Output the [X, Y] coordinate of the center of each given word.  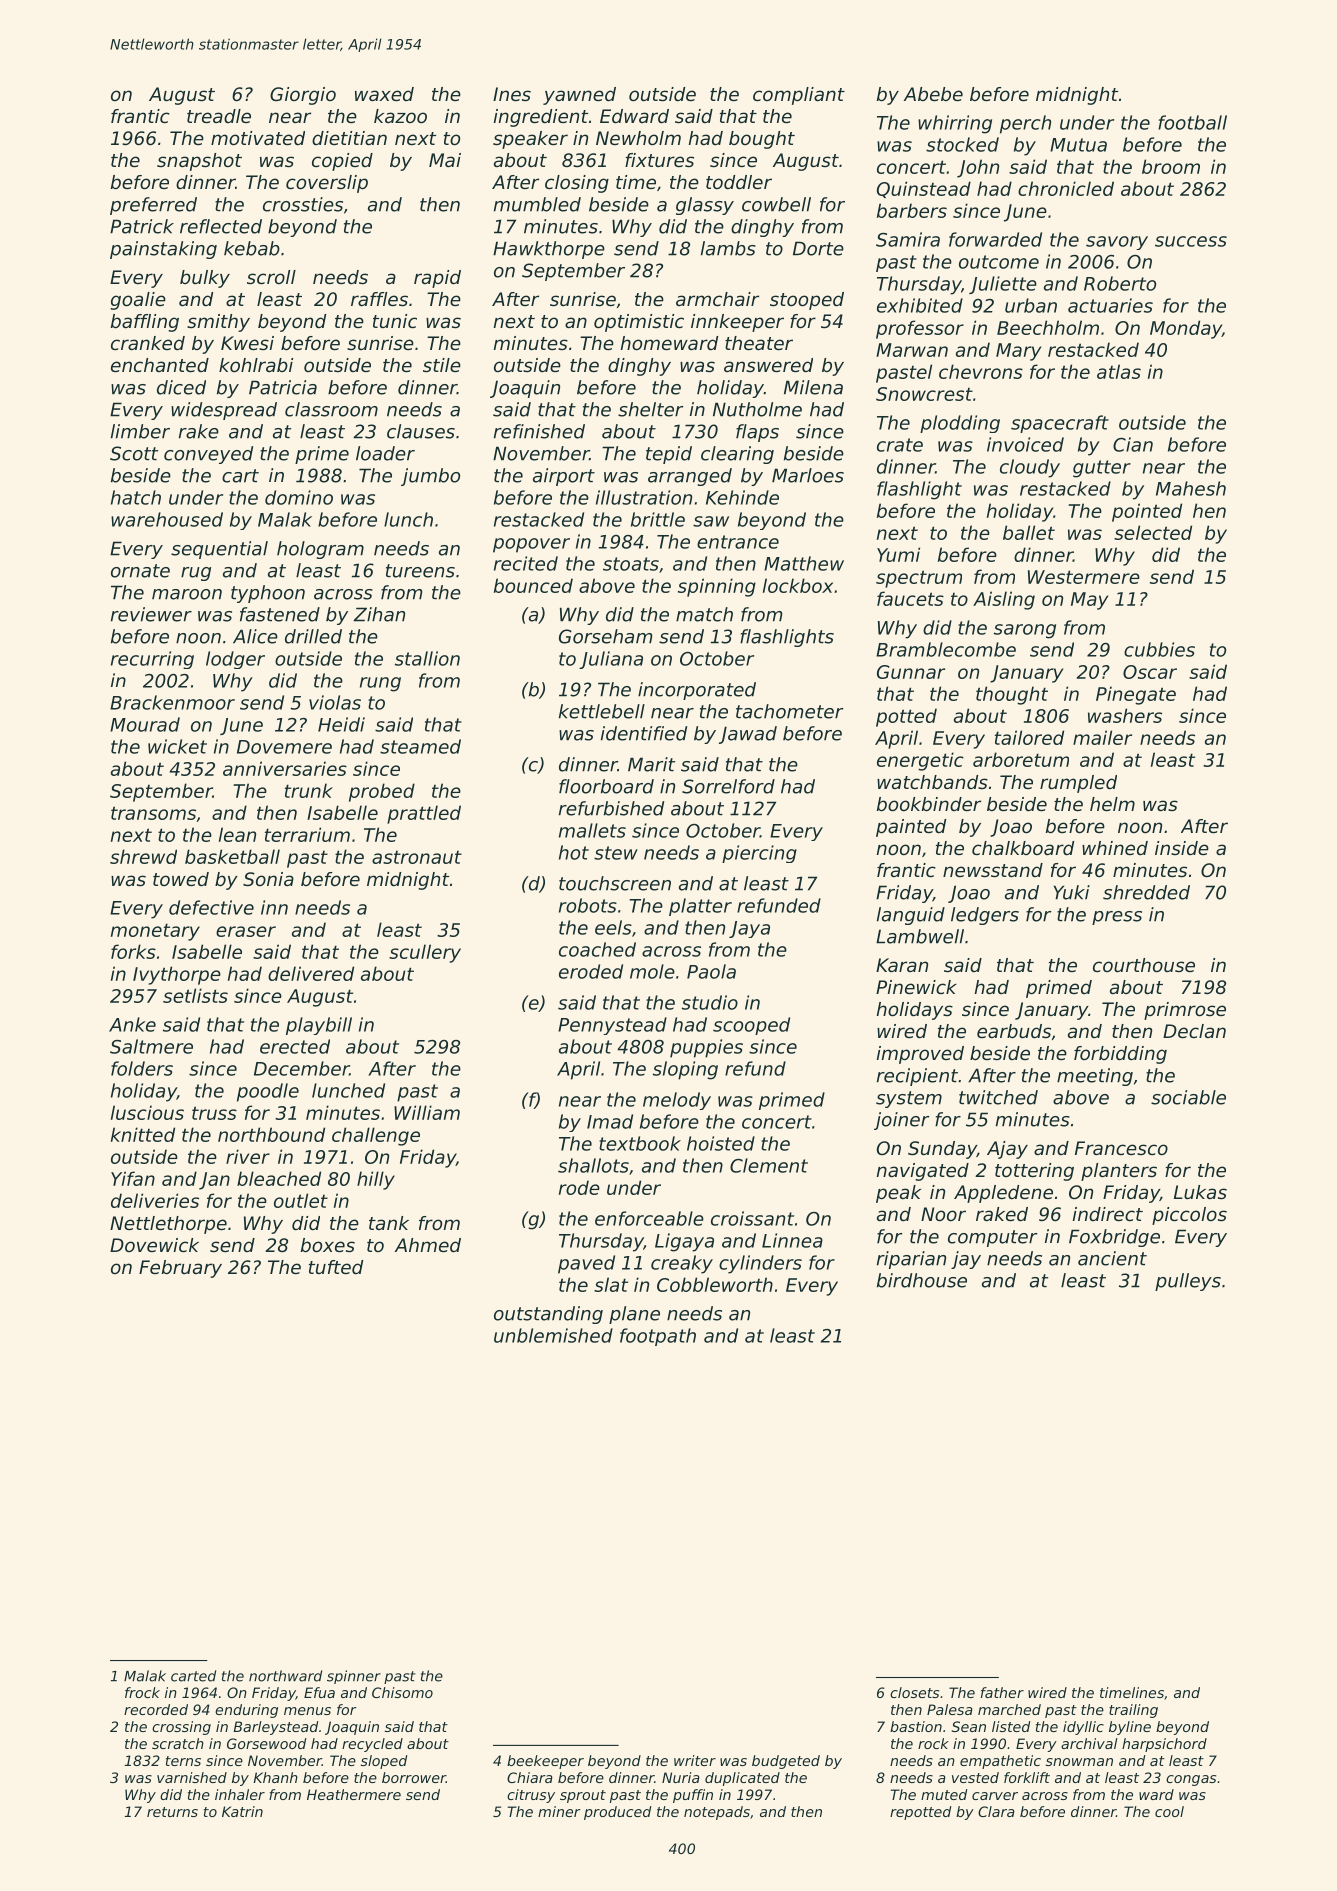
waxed [384, 94]
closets [914, 1692]
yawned [579, 96]
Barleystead [275, 1728]
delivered [311, 973]
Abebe [933, 94]
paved [586, 1264]
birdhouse [922, 1280]
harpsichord [1164, 1745]
